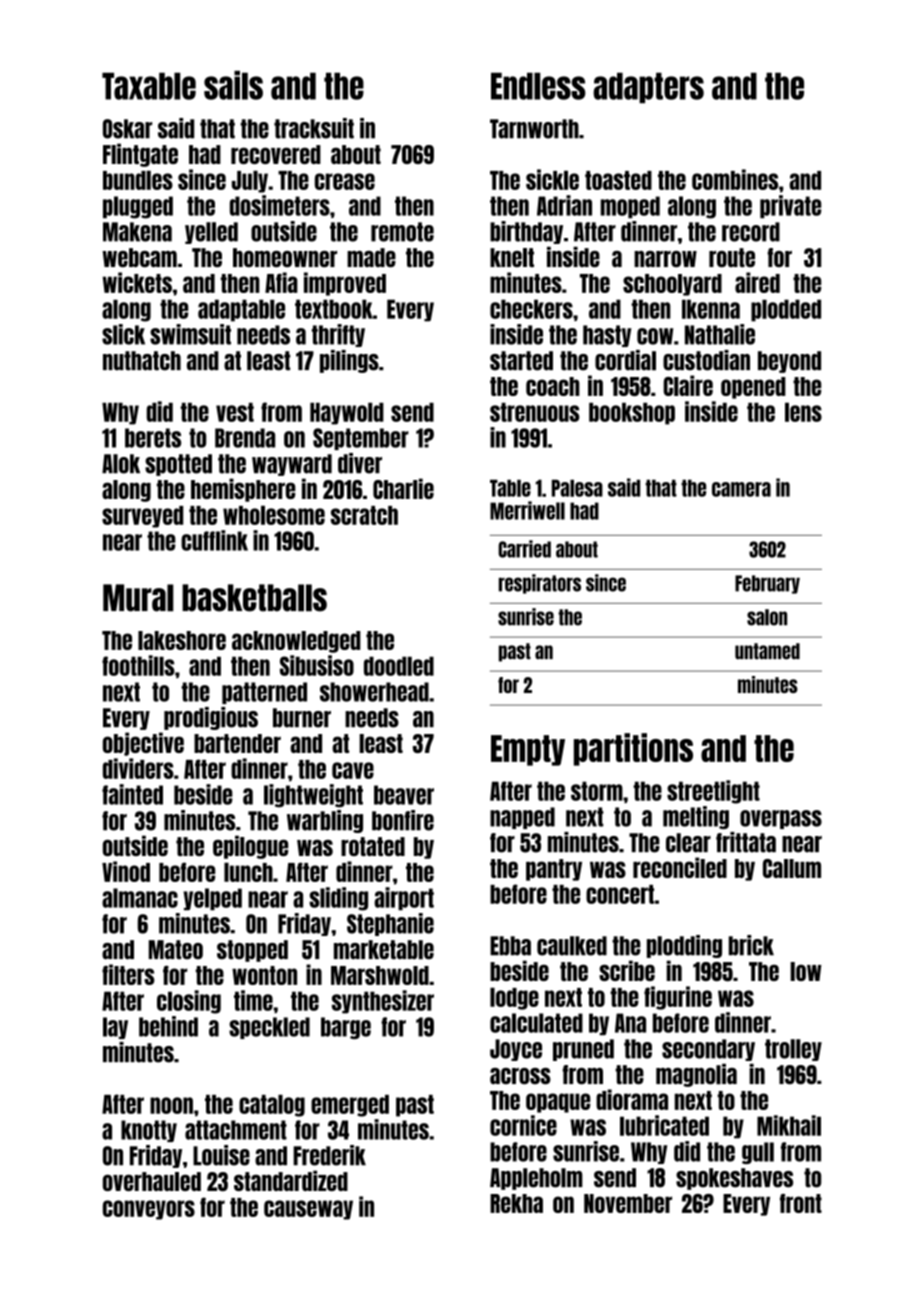 The width and height of the screenshot is (924, 1311). Describe the element at coordinates (403, 488) in the screenshot. I see `Charlie` at that location.
